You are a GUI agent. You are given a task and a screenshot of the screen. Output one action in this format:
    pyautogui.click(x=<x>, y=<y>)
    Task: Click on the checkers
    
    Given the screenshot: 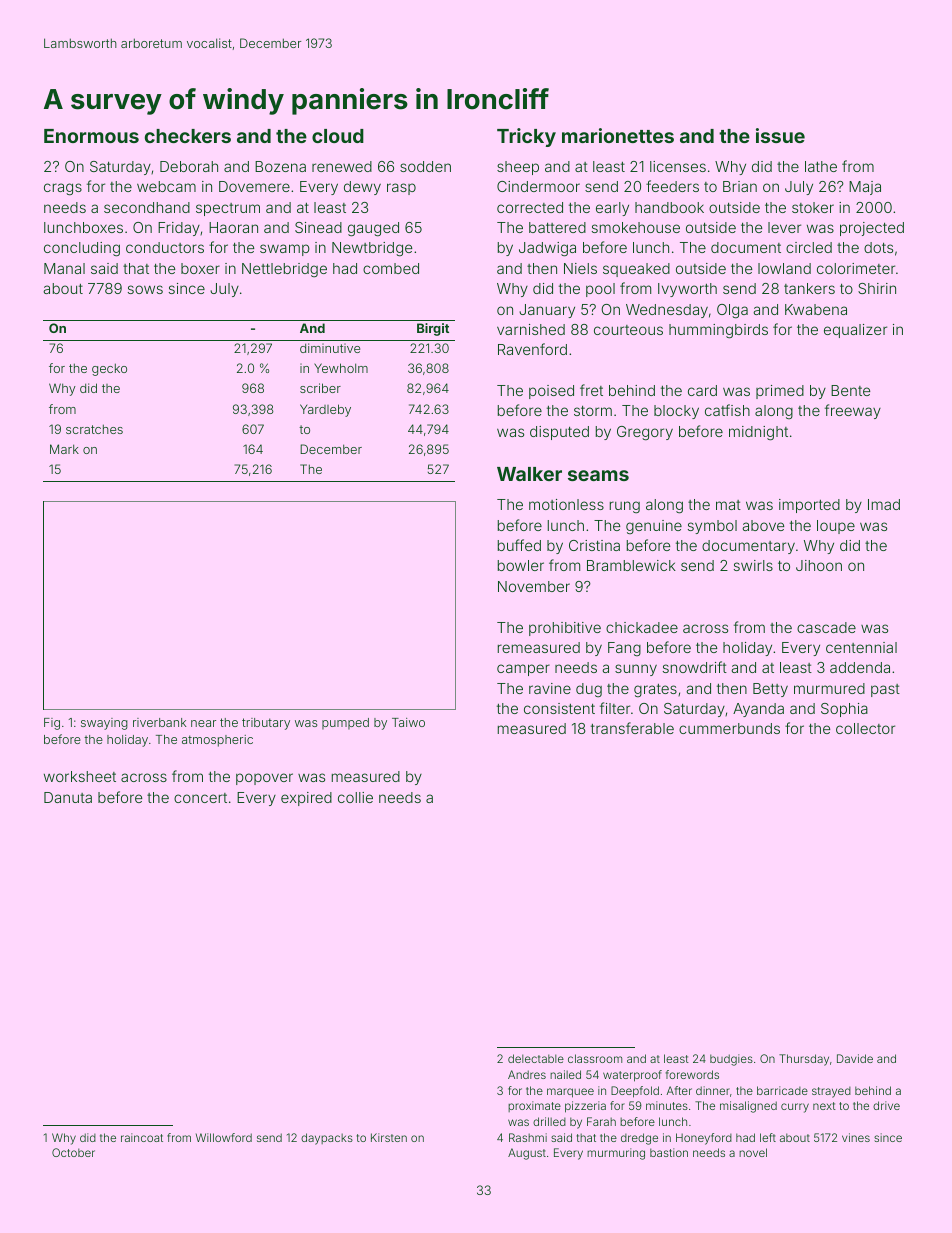 What is the action you would take?
    pyautogui.click(x=188, y=136)
